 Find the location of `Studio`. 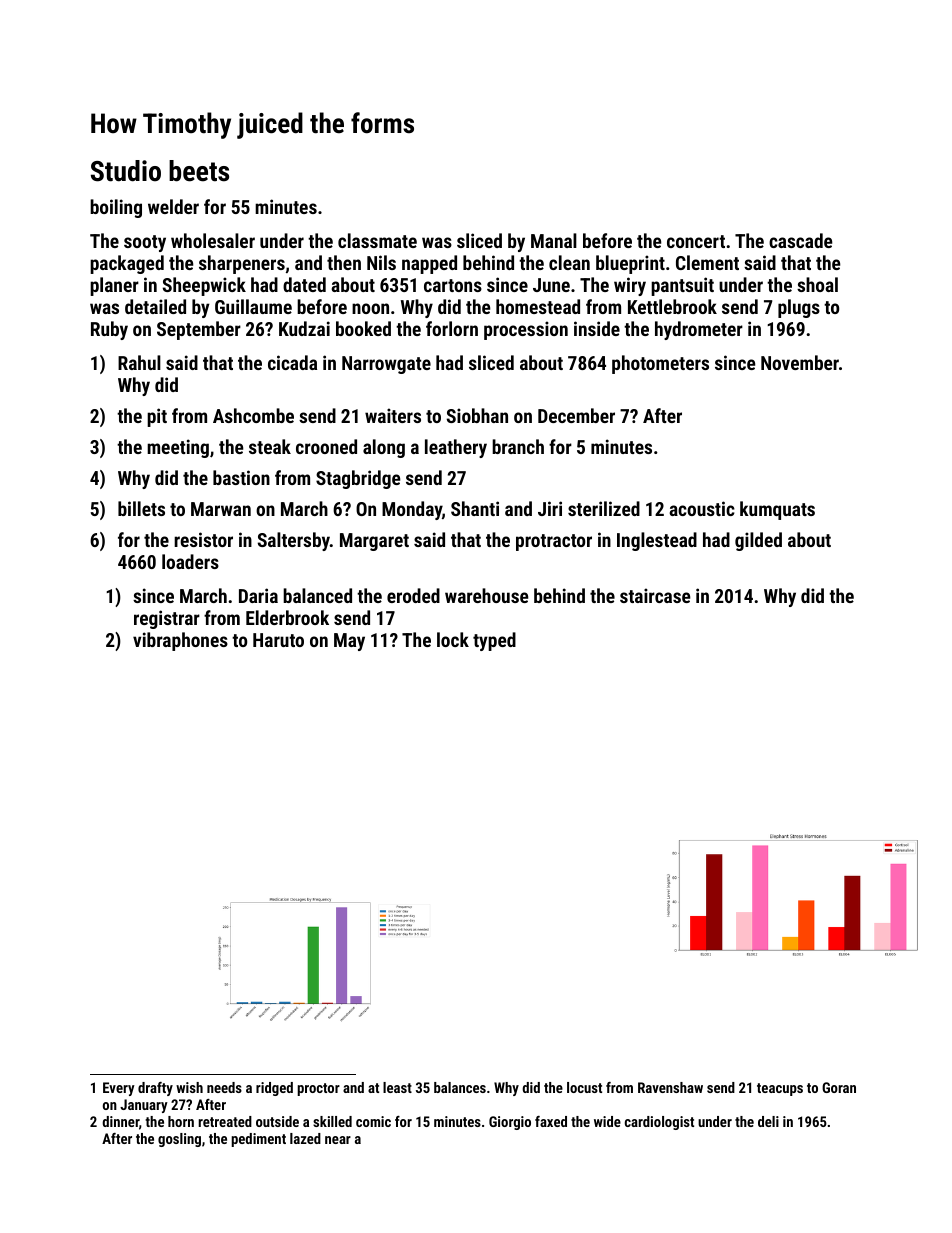

Studio is located at coordinates (126, 171).
